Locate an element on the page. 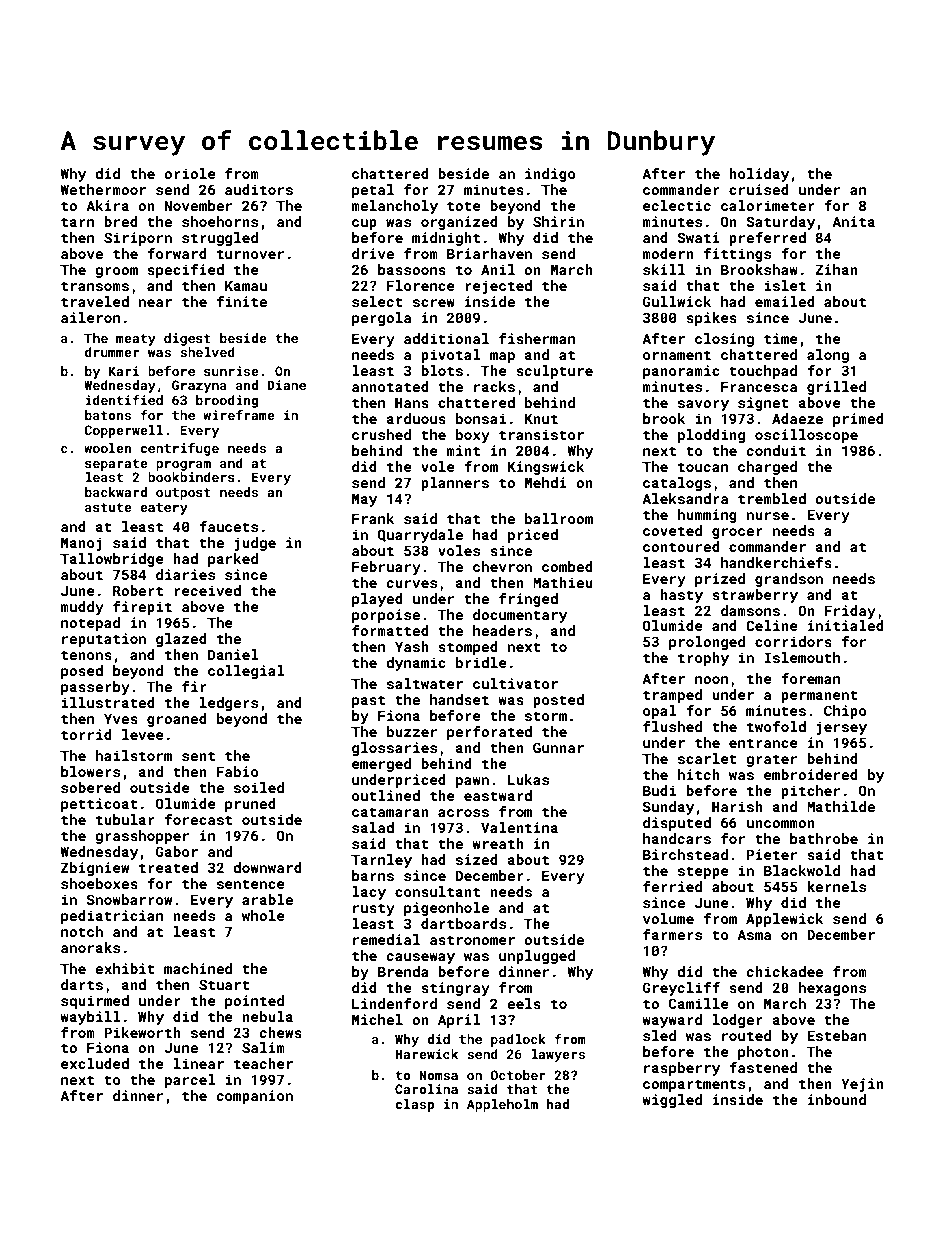 This page has height=1233, width=952. excluded is located at coordinates (95, 1063).
